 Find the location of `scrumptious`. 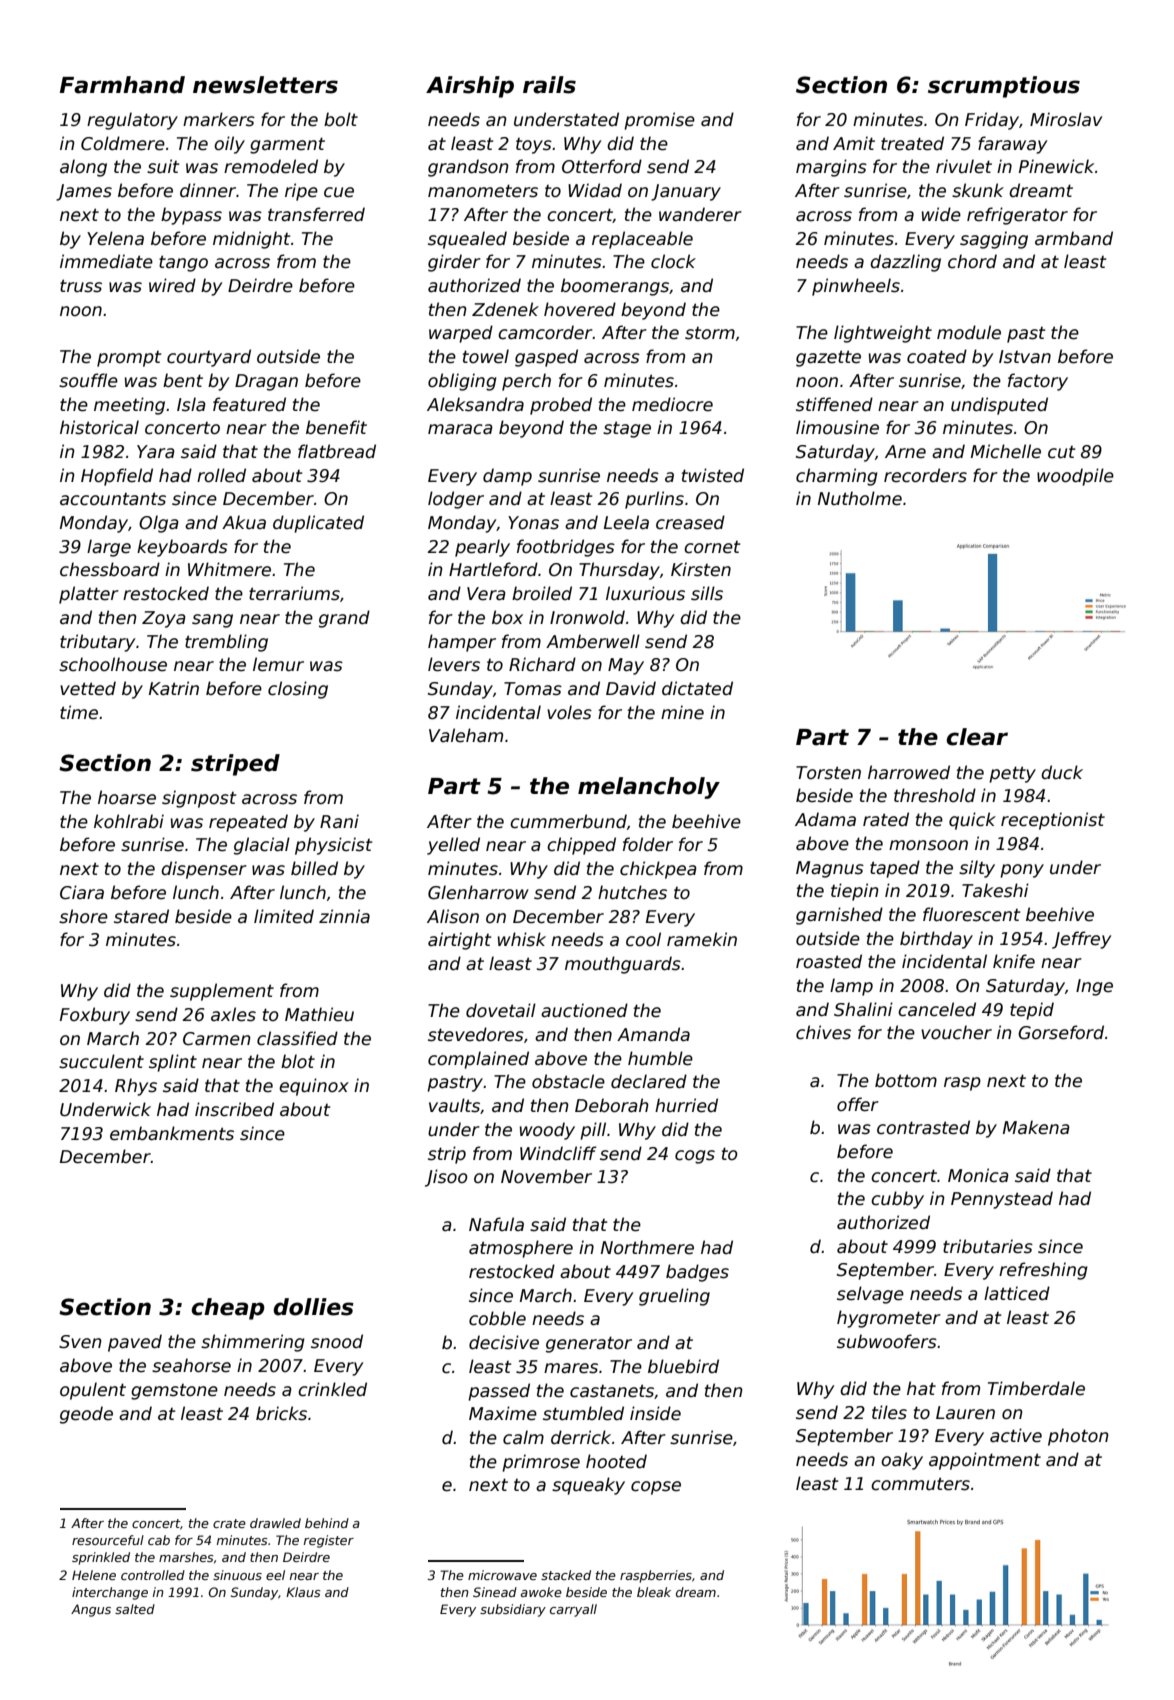

scrumptious is located at coordinates (1004, 87).
